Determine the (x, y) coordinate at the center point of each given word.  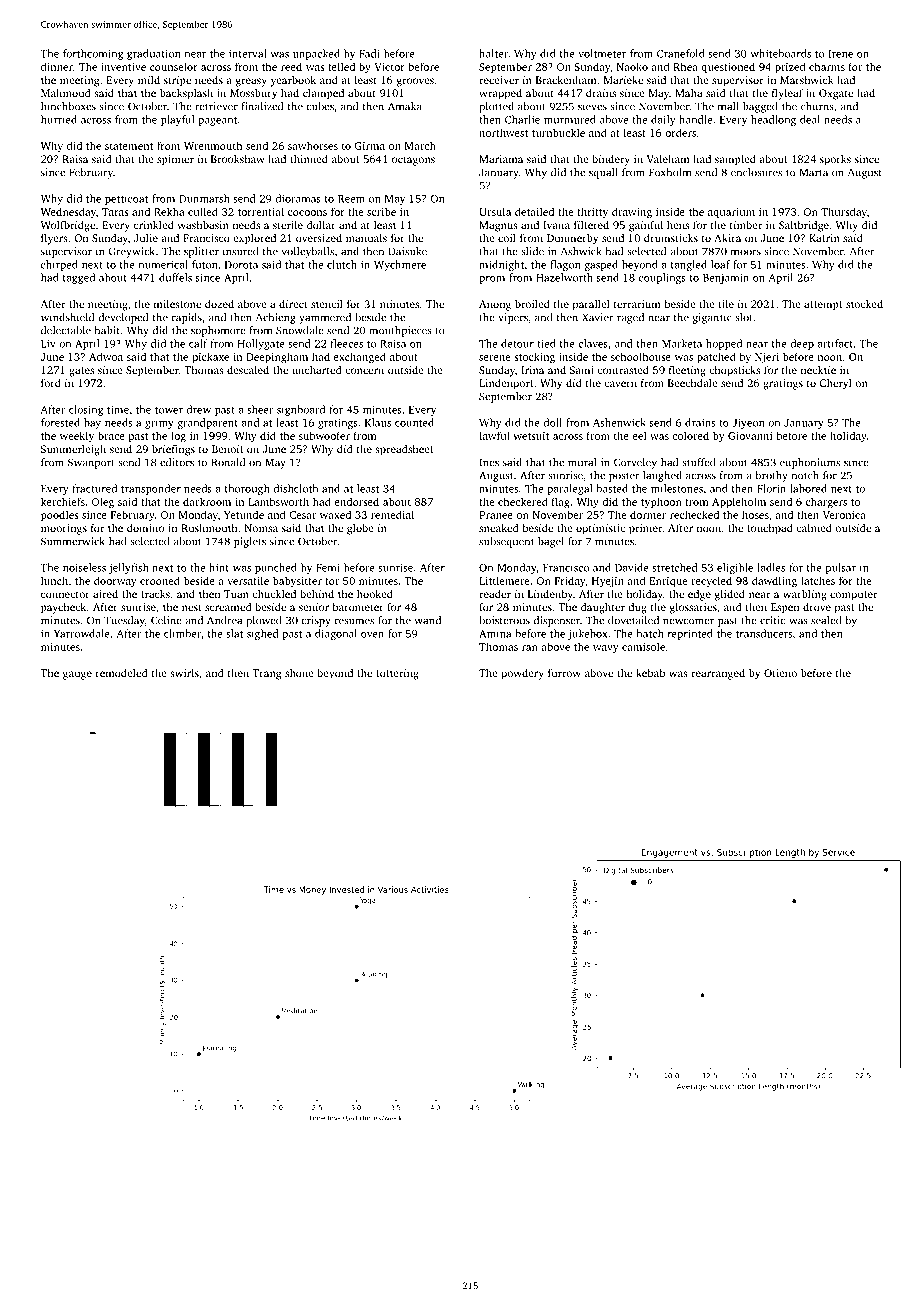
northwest (503, 132)
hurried (59, 119)
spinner (175, 160)
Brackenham (566, 80)
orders (680, 132)
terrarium (637, 304)
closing (86, 410)
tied (546, 343)
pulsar (841, 568)
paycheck (63, 608)
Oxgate (836, 94)
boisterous (504, 620)
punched (276, 568)
